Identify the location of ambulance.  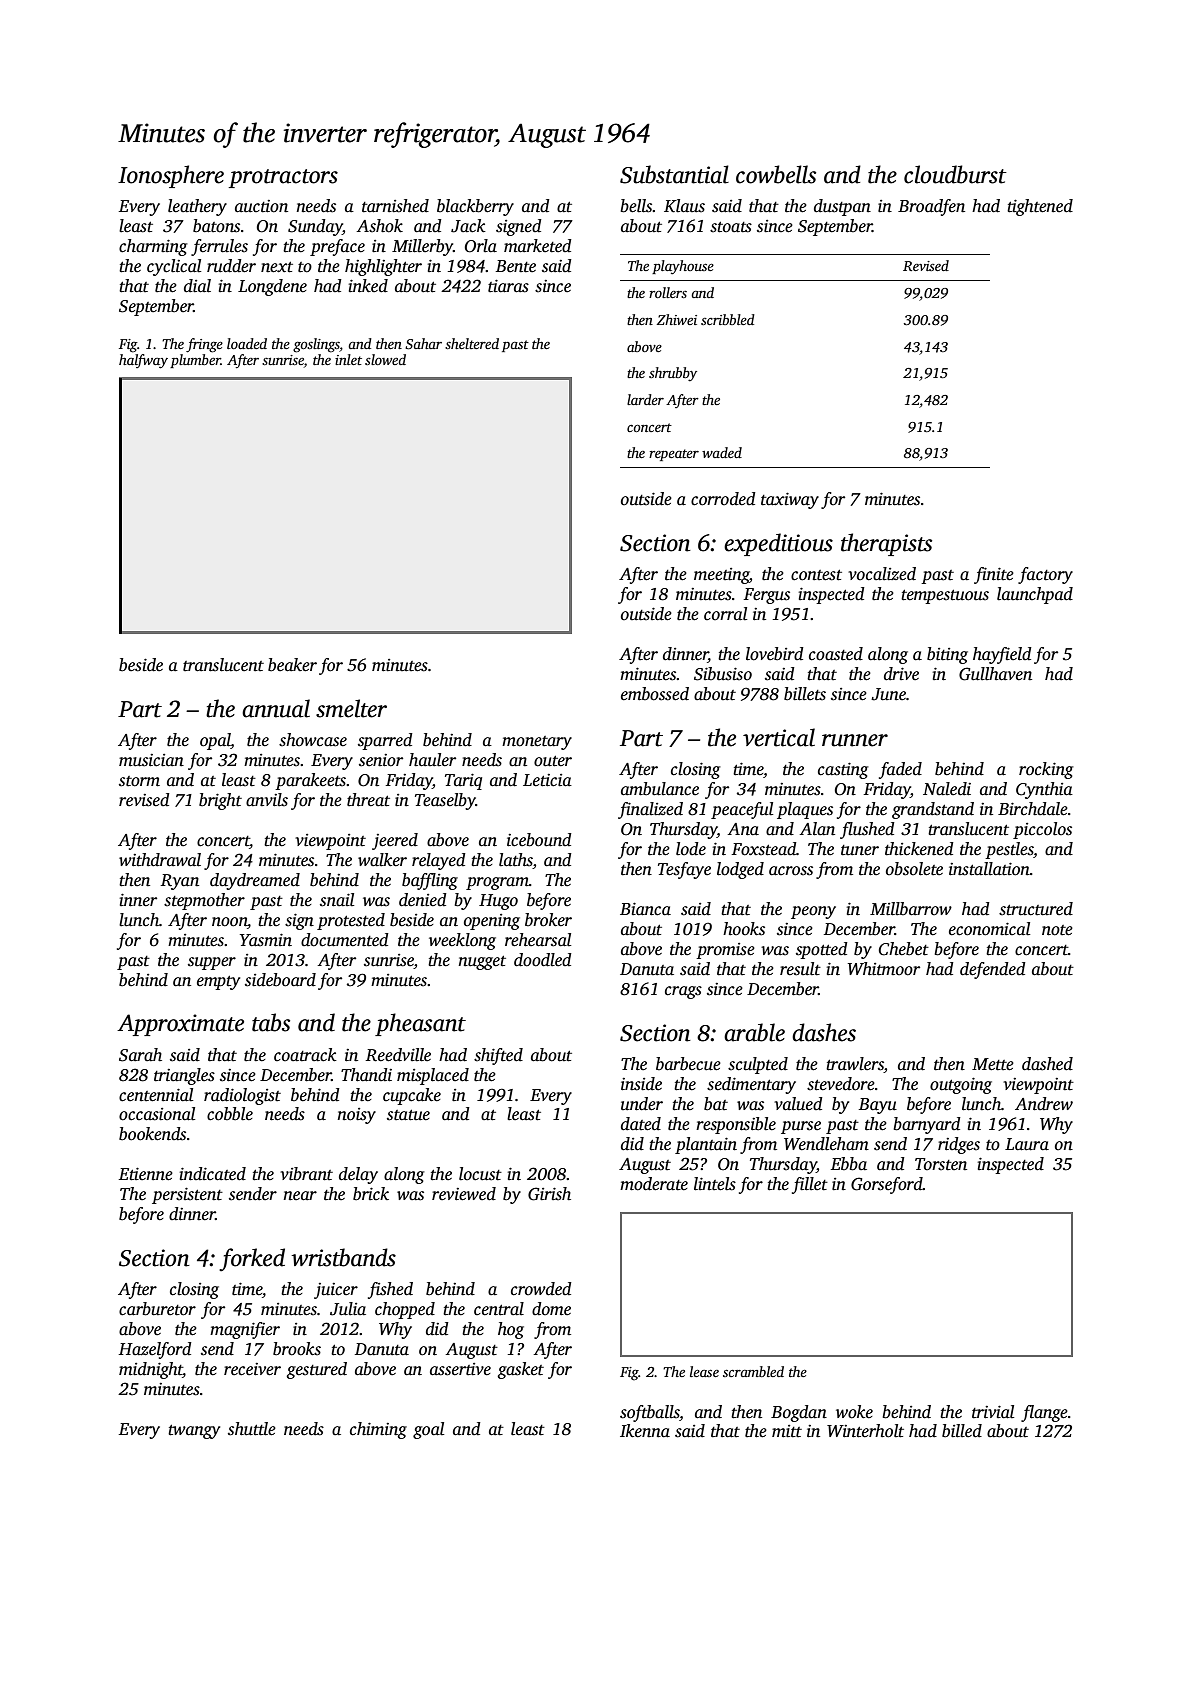
(660, 789).
